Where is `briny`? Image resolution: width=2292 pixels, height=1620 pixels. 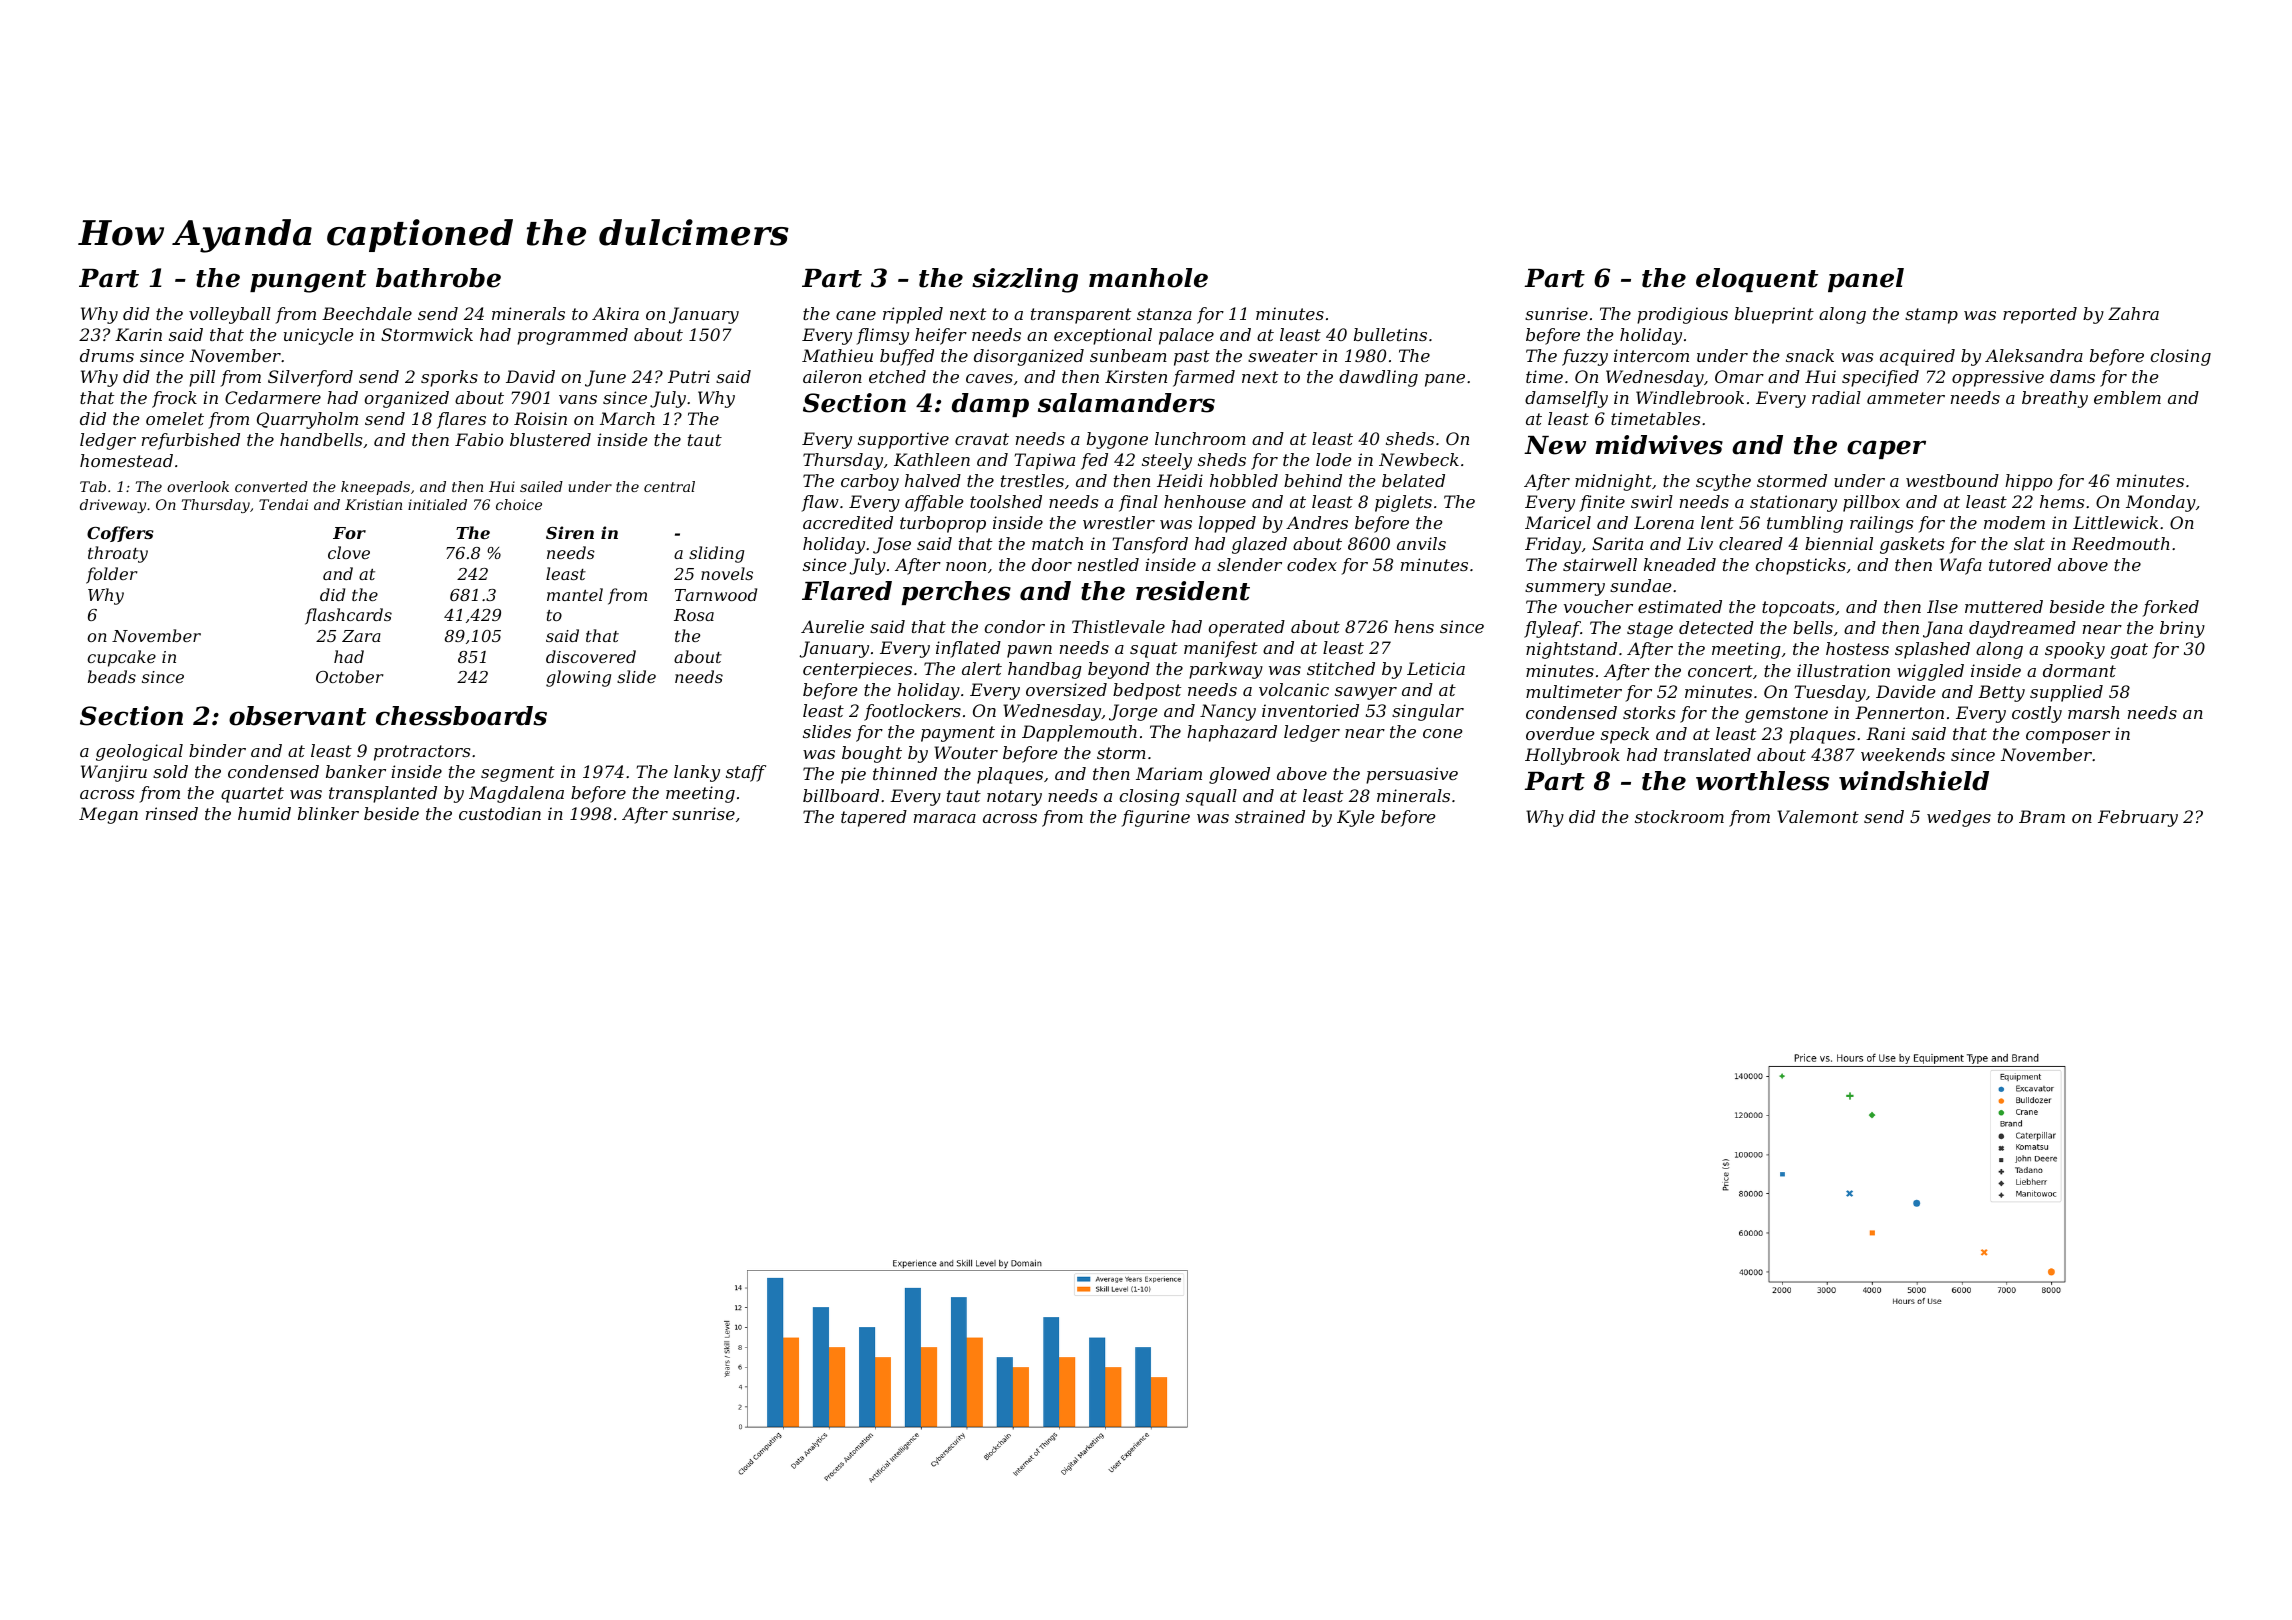
briny is located at coordinates (2182, 629).
